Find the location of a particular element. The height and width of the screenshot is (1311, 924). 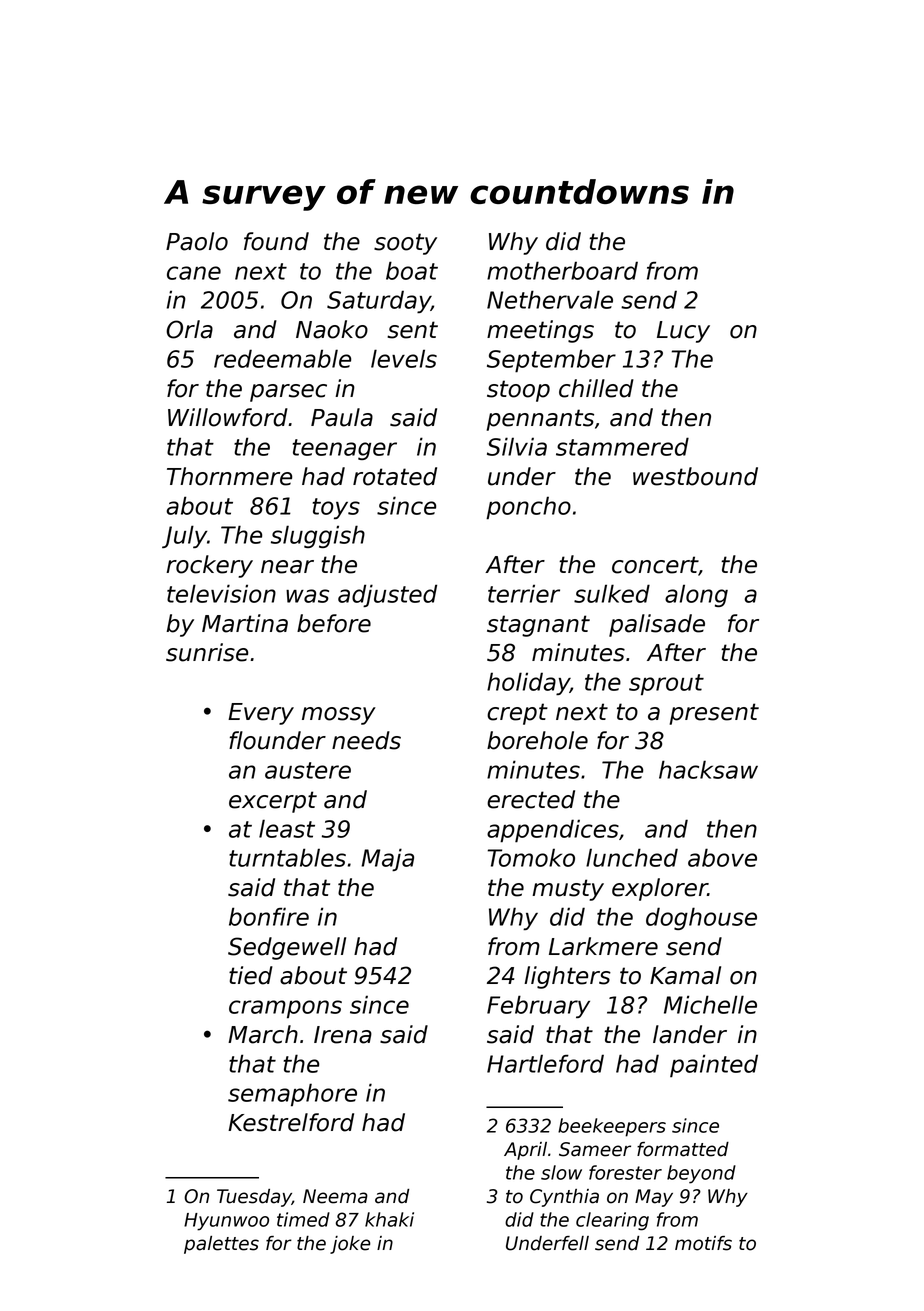

Paolo is located at coordinates (197, 241).
